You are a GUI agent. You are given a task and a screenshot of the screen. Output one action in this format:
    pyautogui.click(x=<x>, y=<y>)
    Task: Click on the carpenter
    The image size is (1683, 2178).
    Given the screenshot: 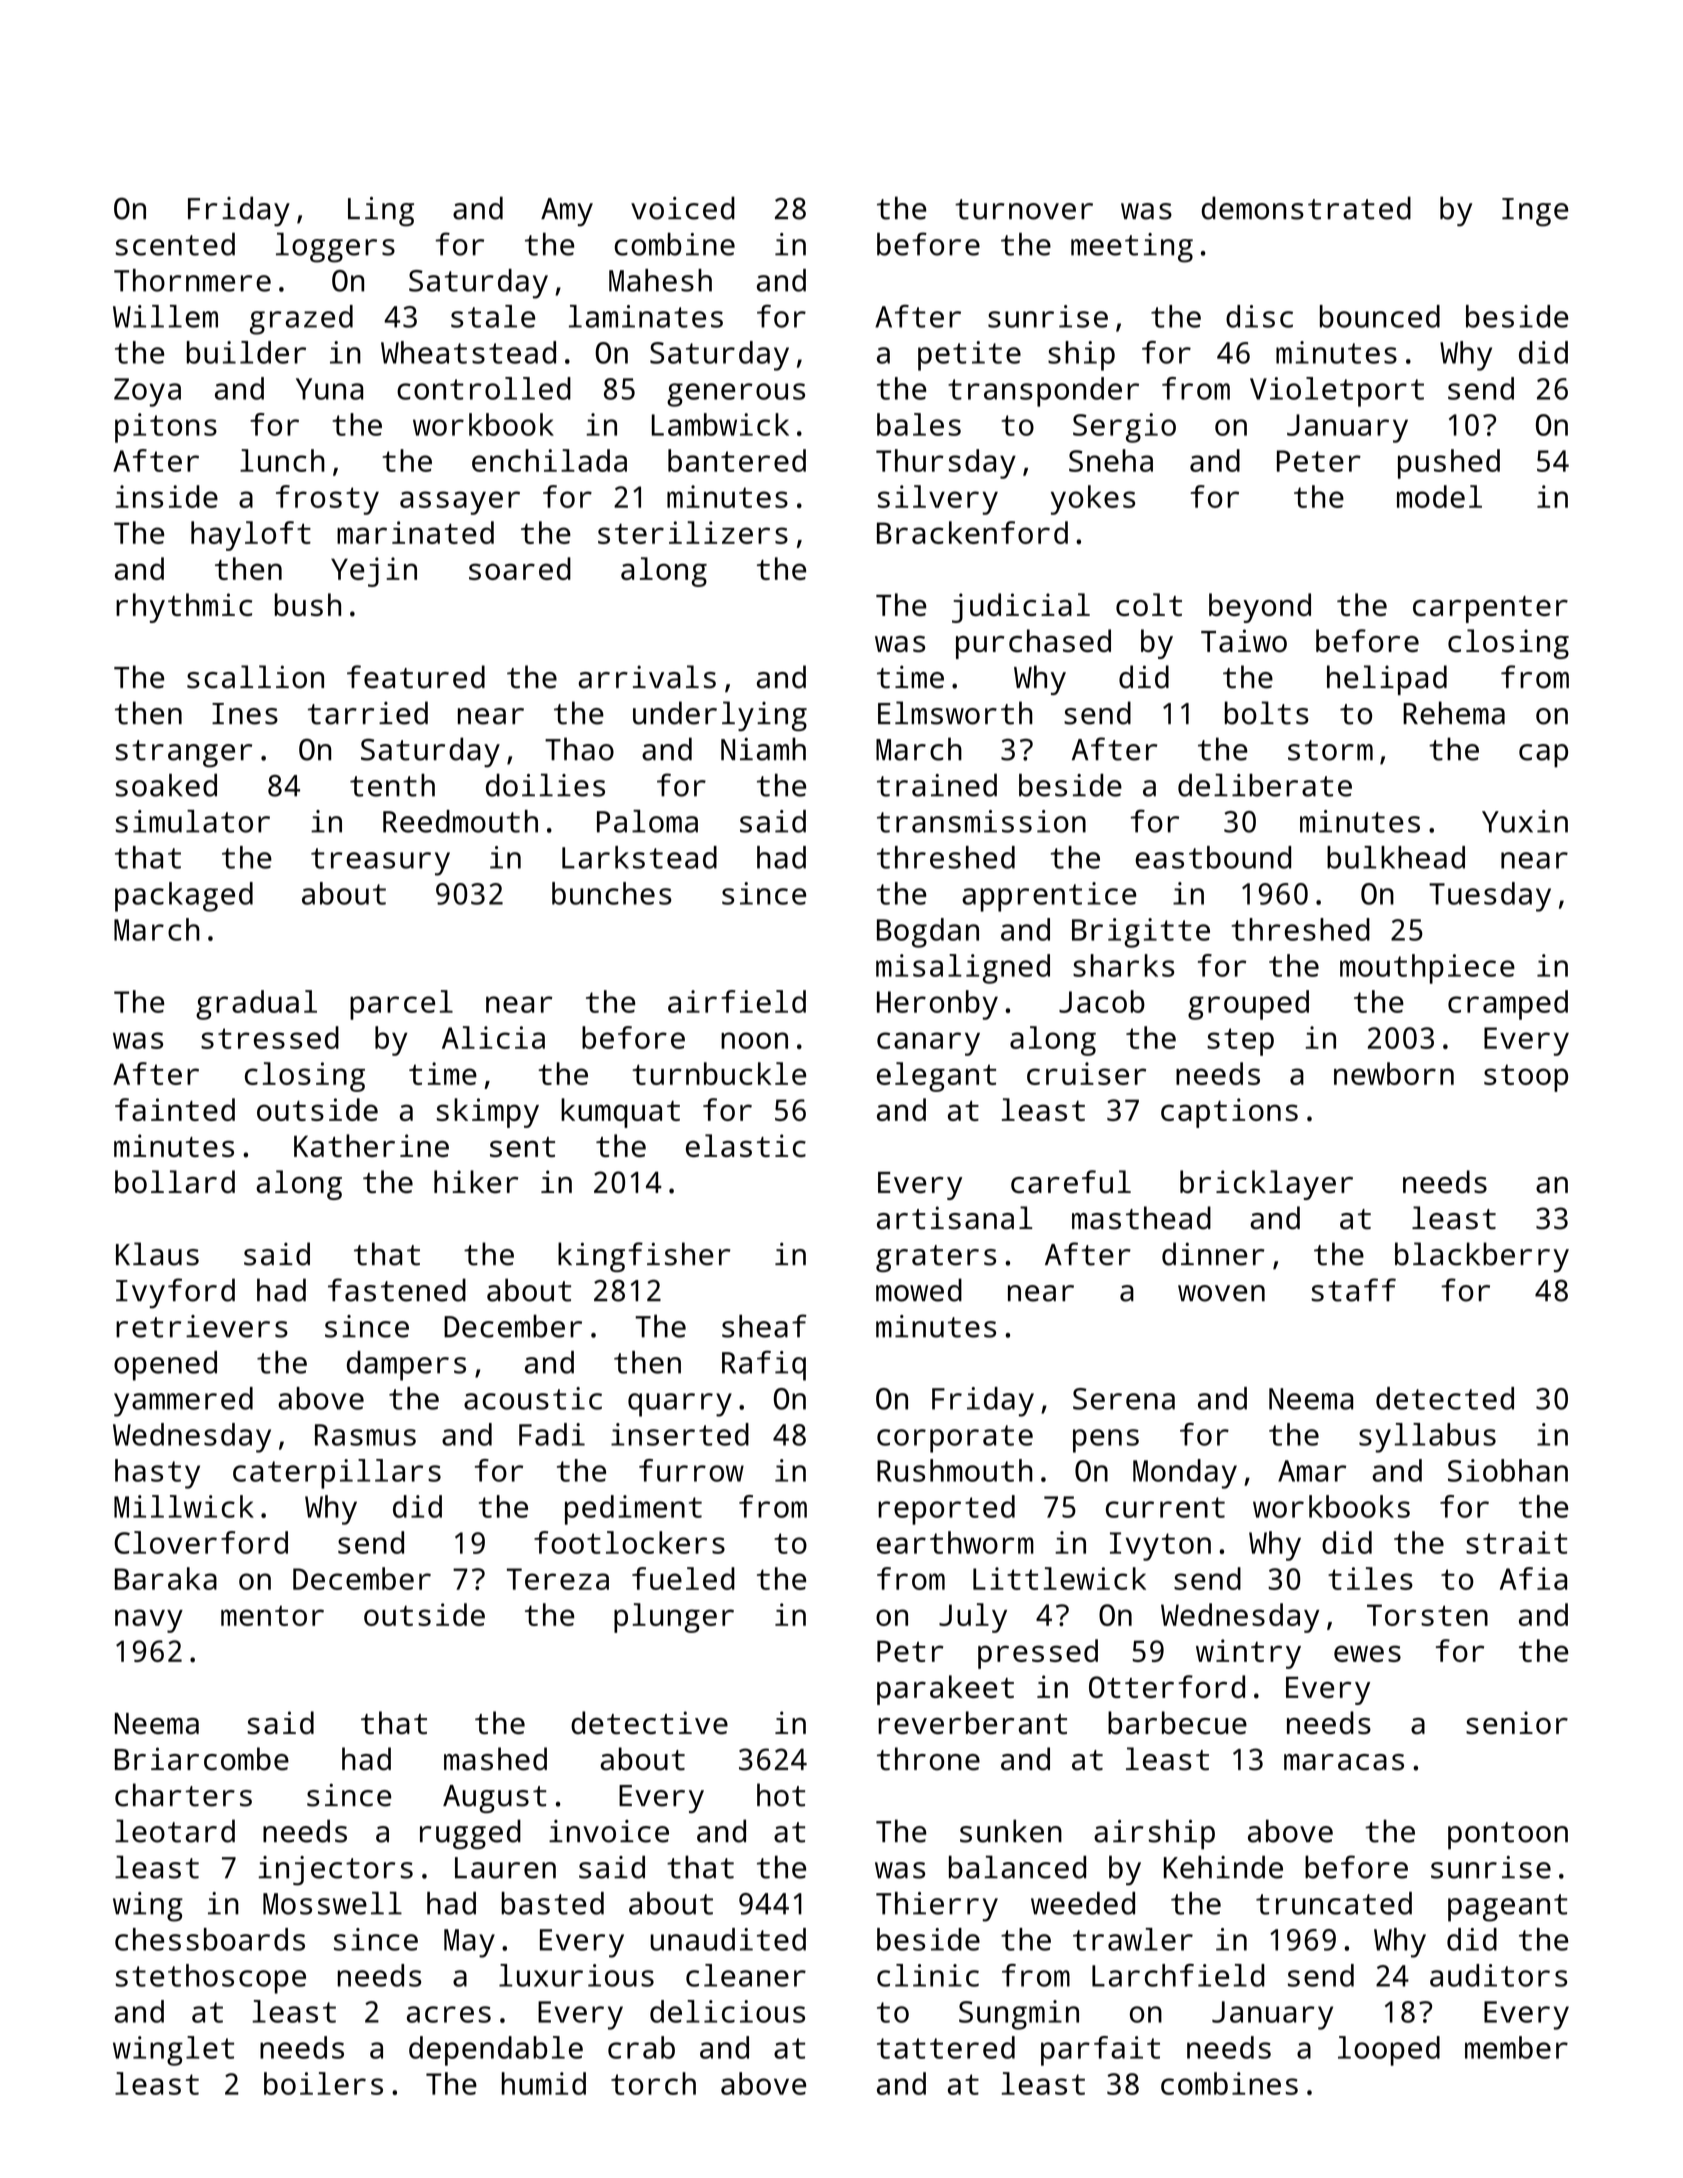 What is the action you would take?
    pyautogui.click(x=1490, y=609)
